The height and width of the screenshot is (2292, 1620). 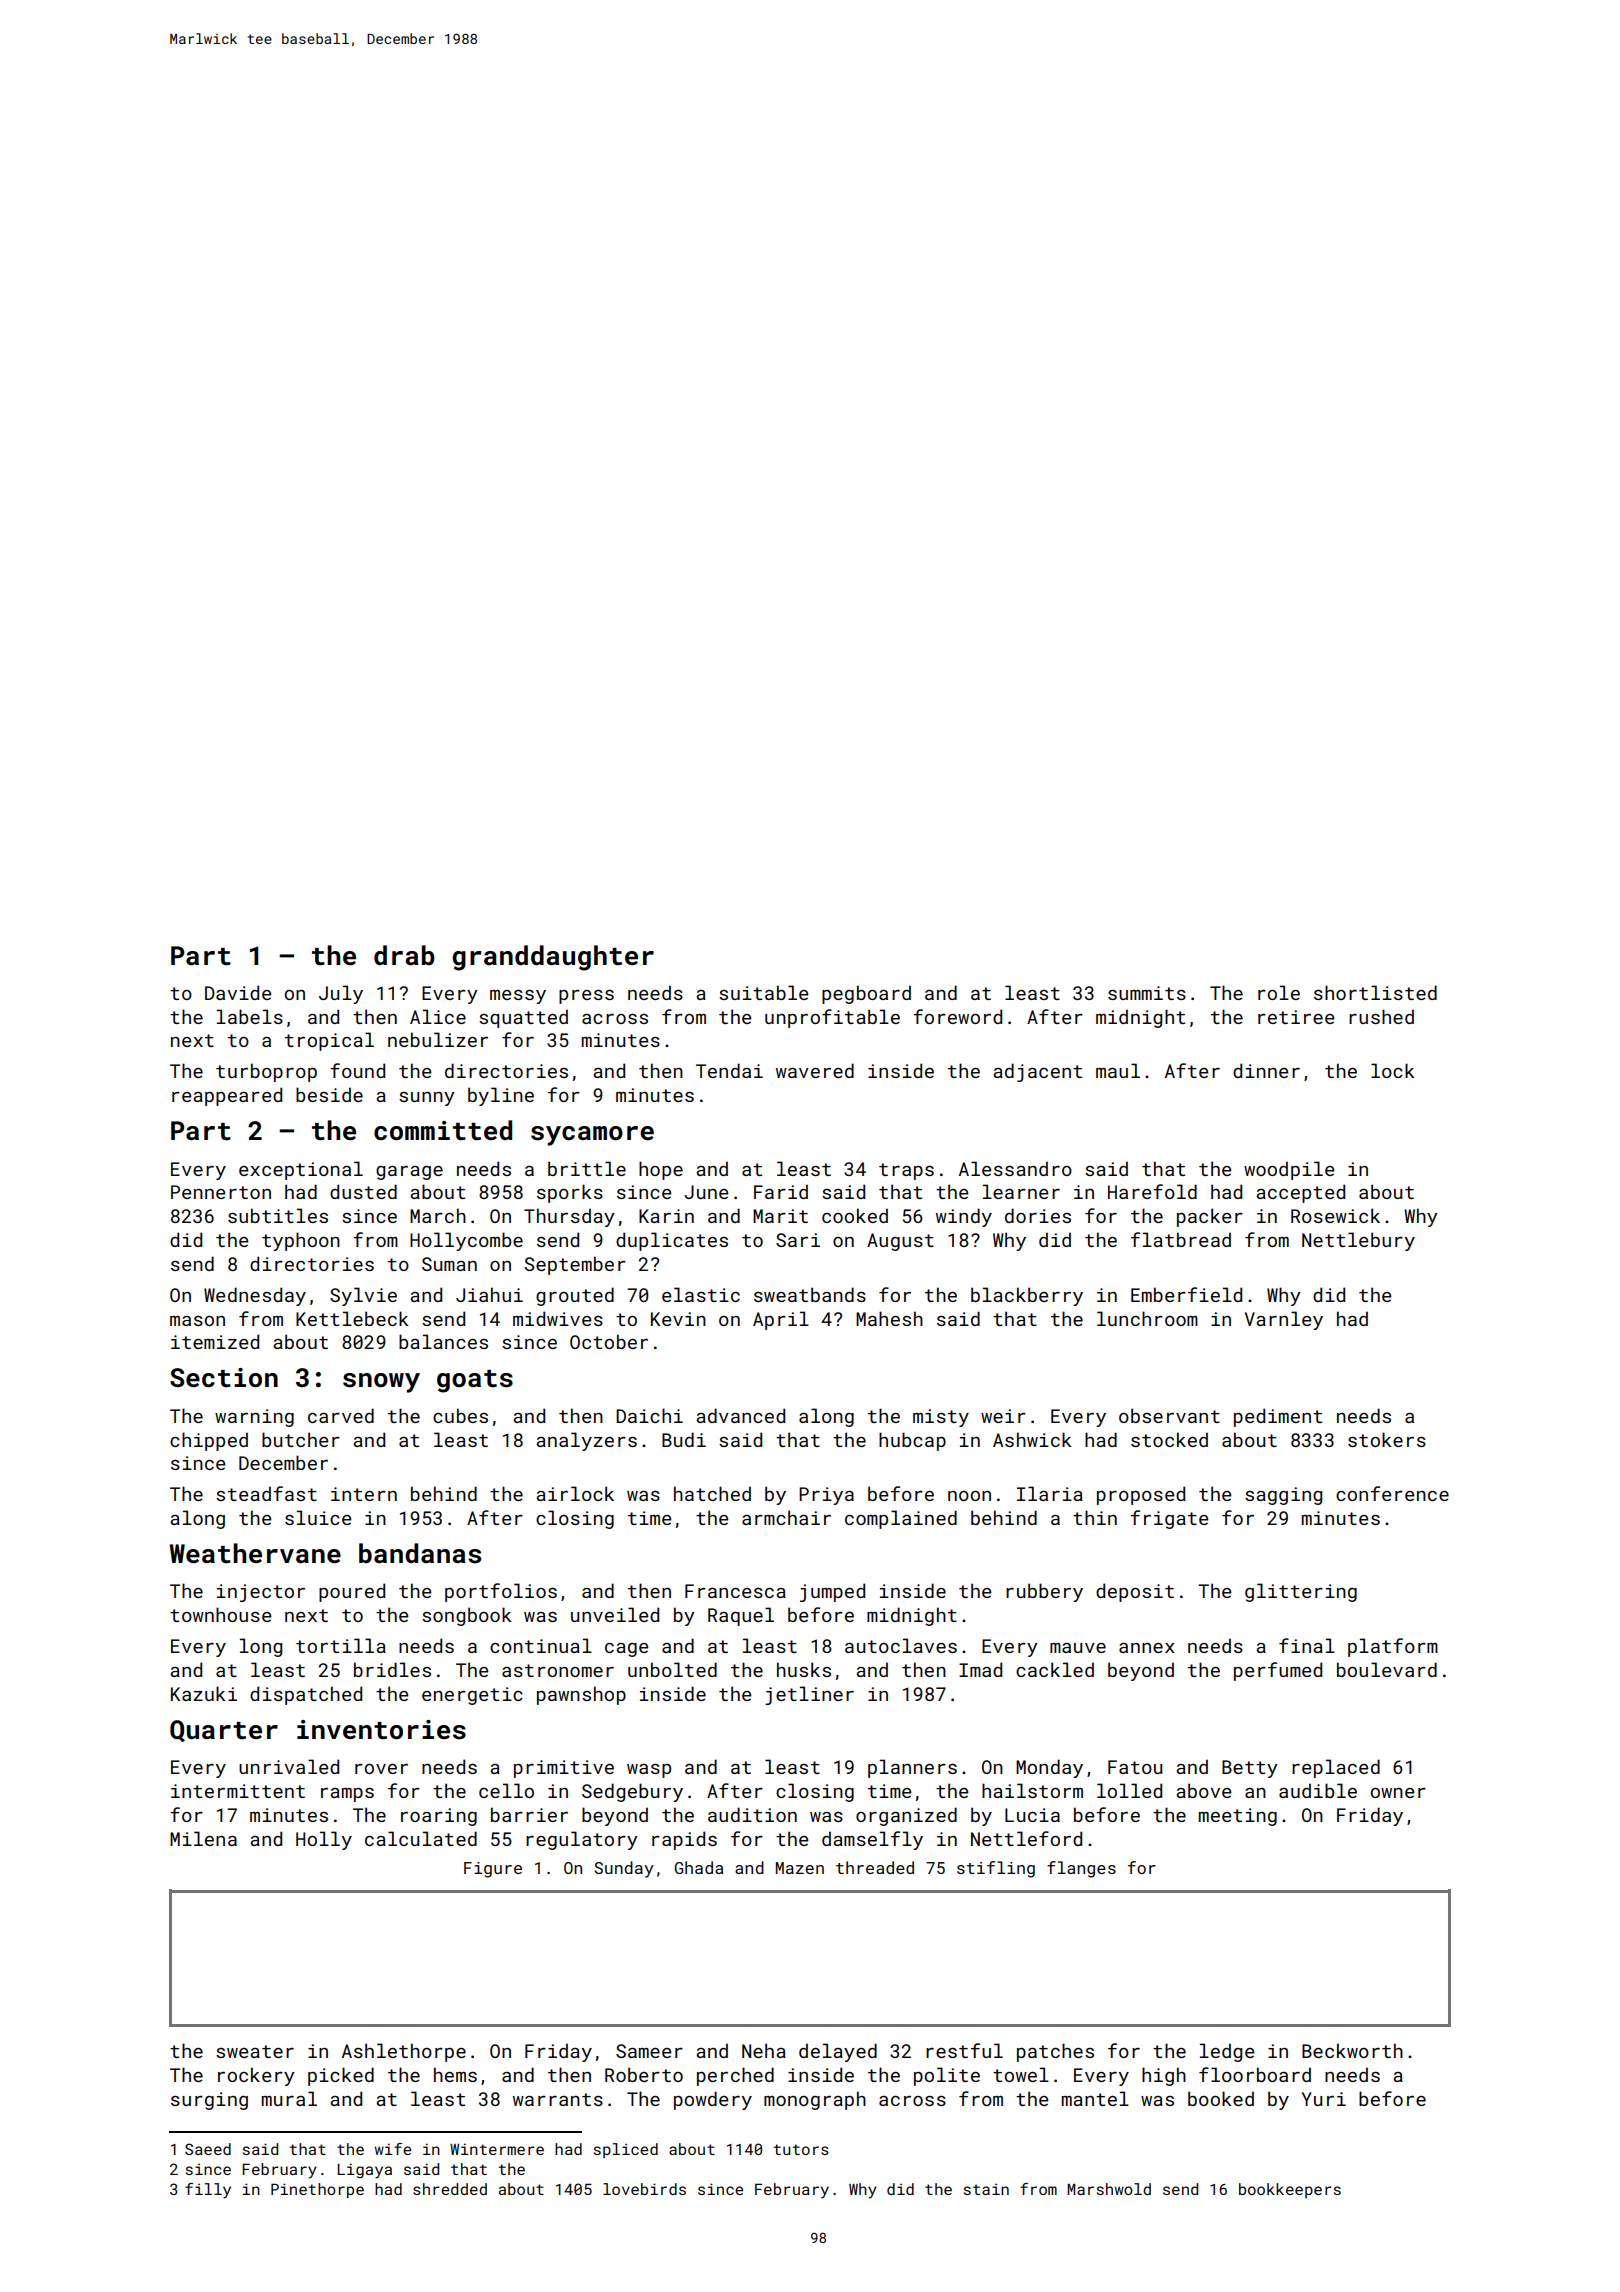 I want to click on Mahesh, so click(x=889, y=1318).
